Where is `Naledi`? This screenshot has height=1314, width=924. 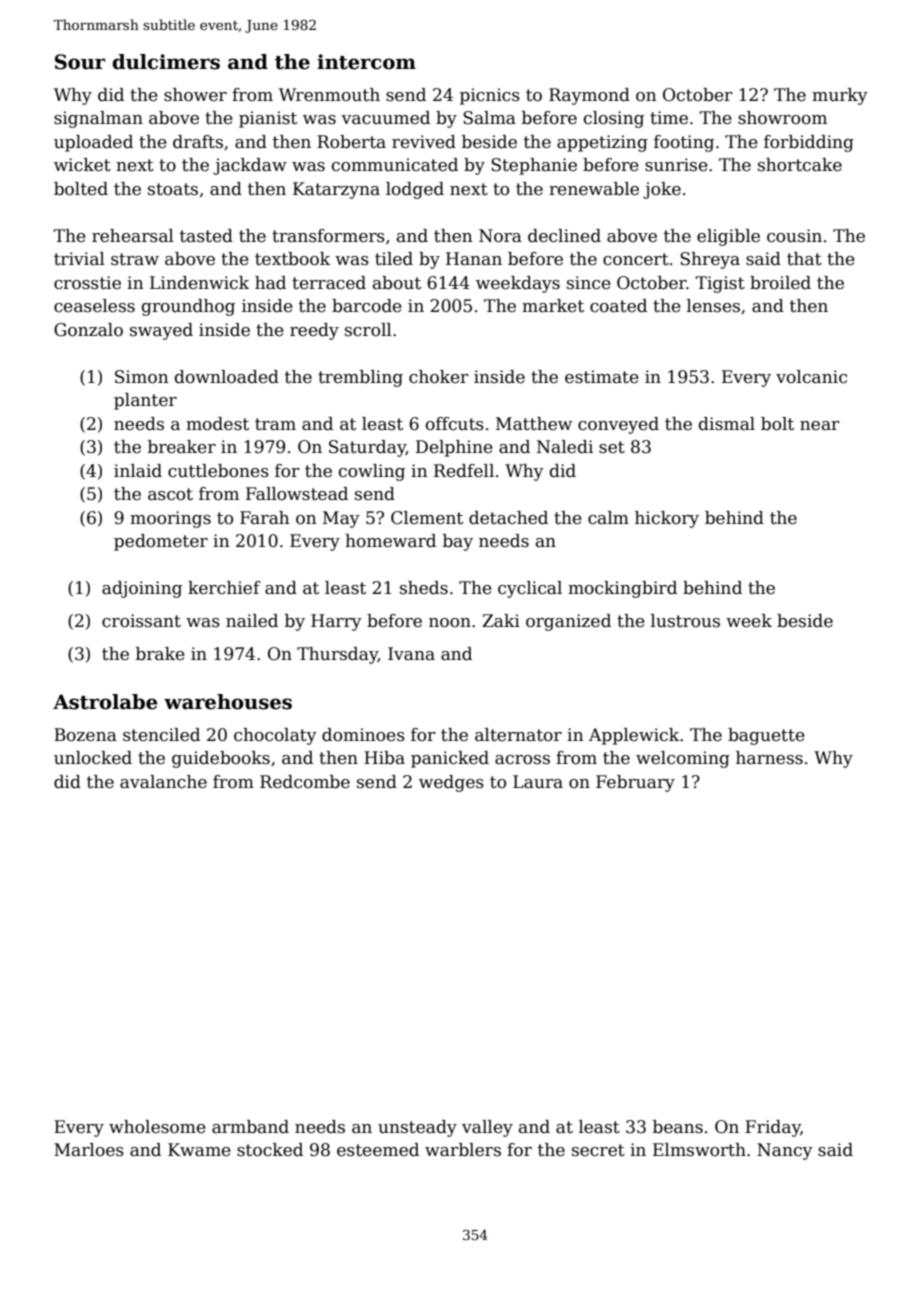 Naledi is located at coordinates (565, 447).
